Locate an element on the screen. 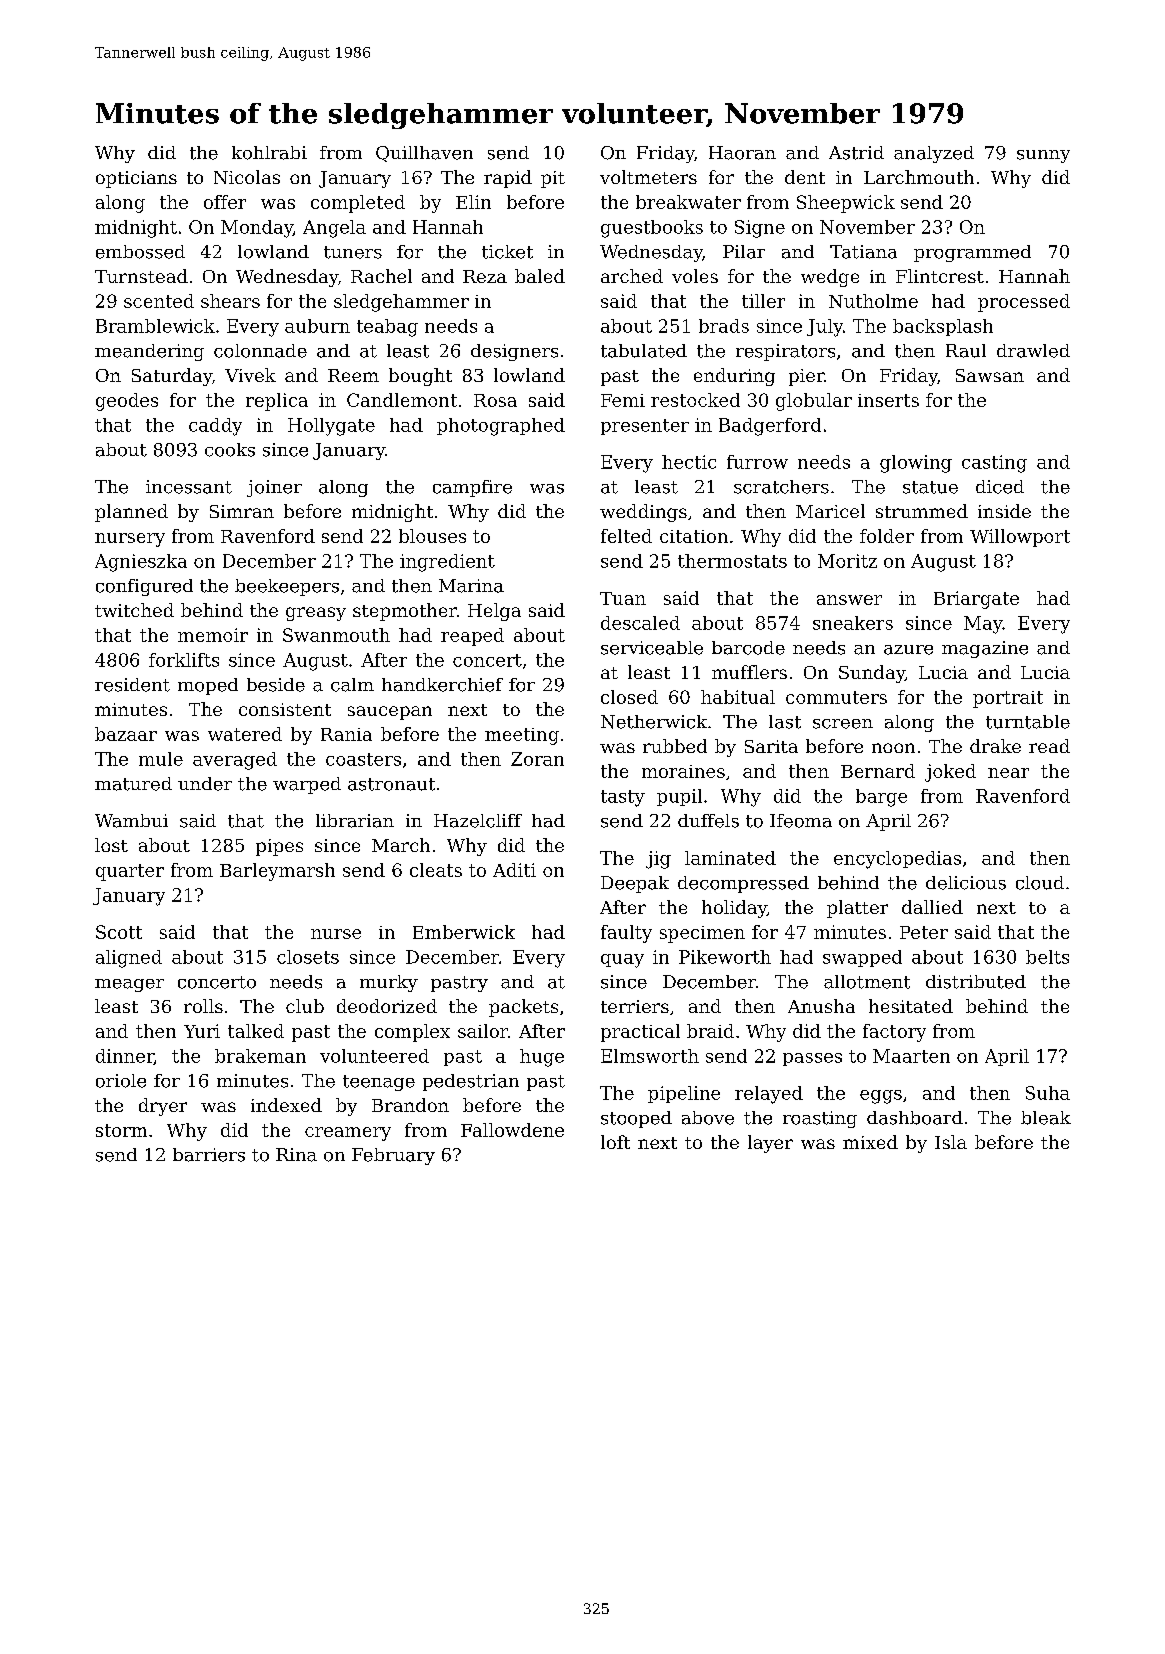  Astrid is located at coordinates (856, 153).
